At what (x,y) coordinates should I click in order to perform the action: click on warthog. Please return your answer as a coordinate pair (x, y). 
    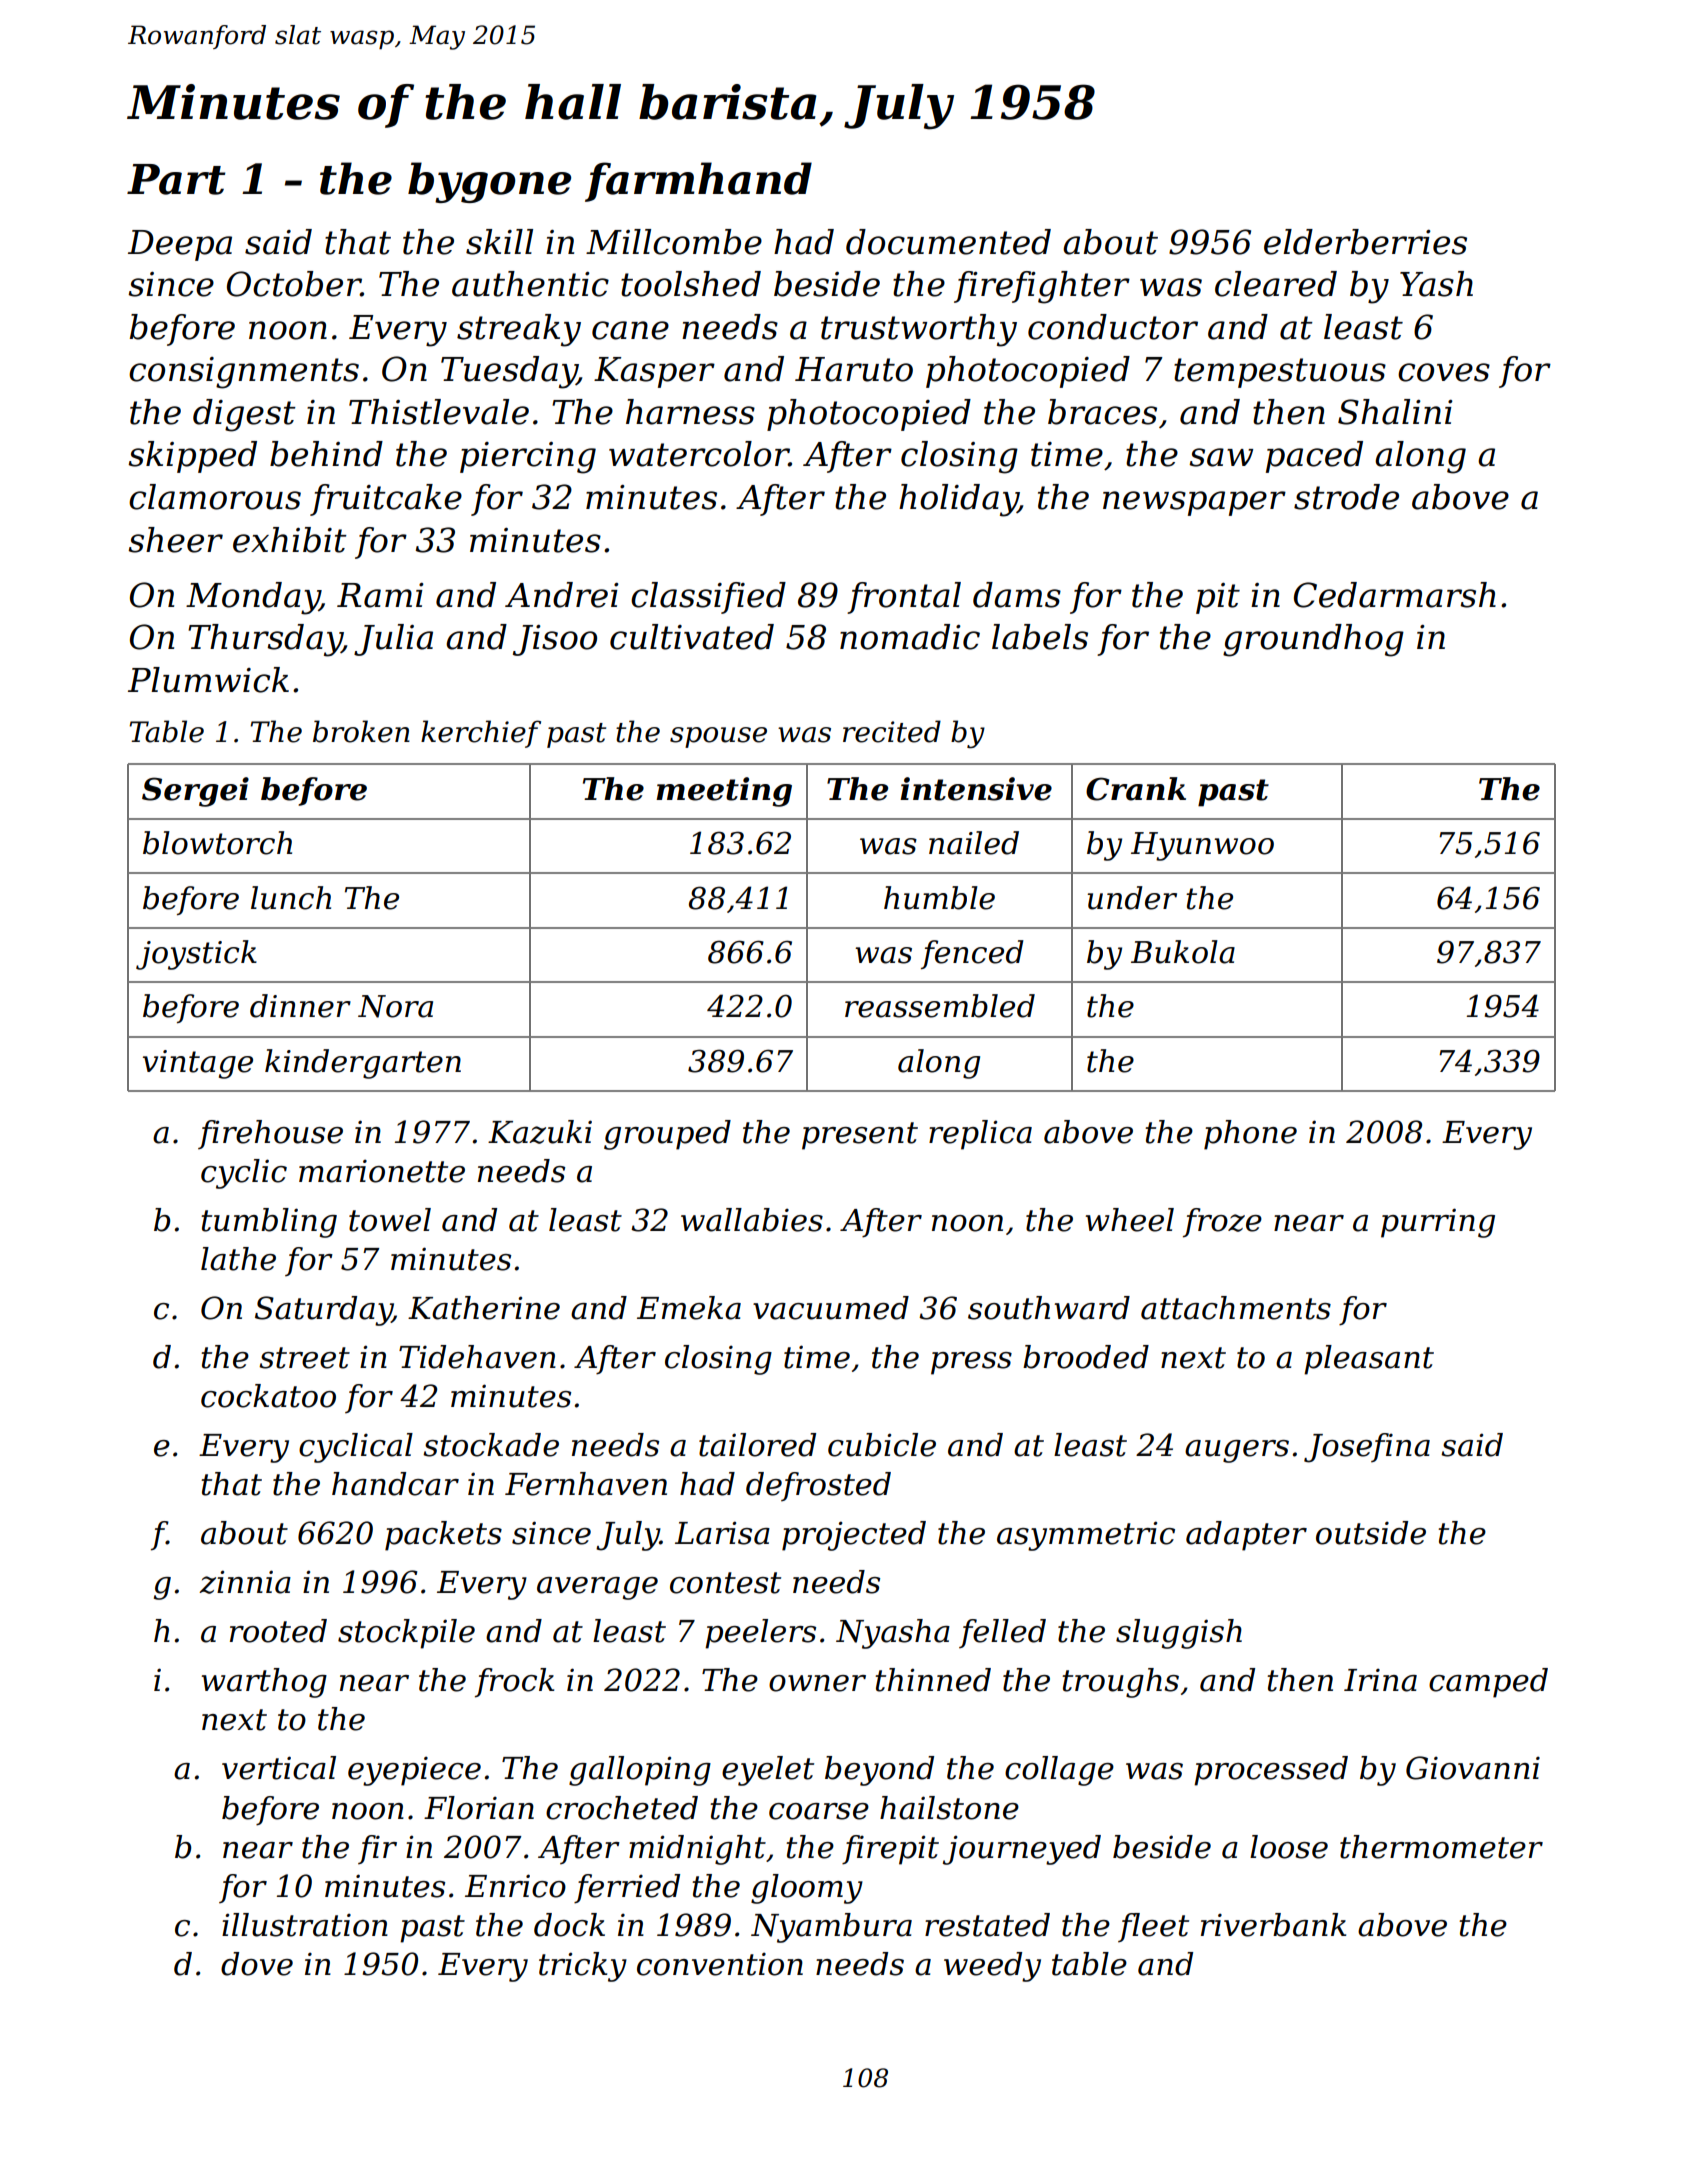
    Looking at the image, I should click on (264, 1683).
